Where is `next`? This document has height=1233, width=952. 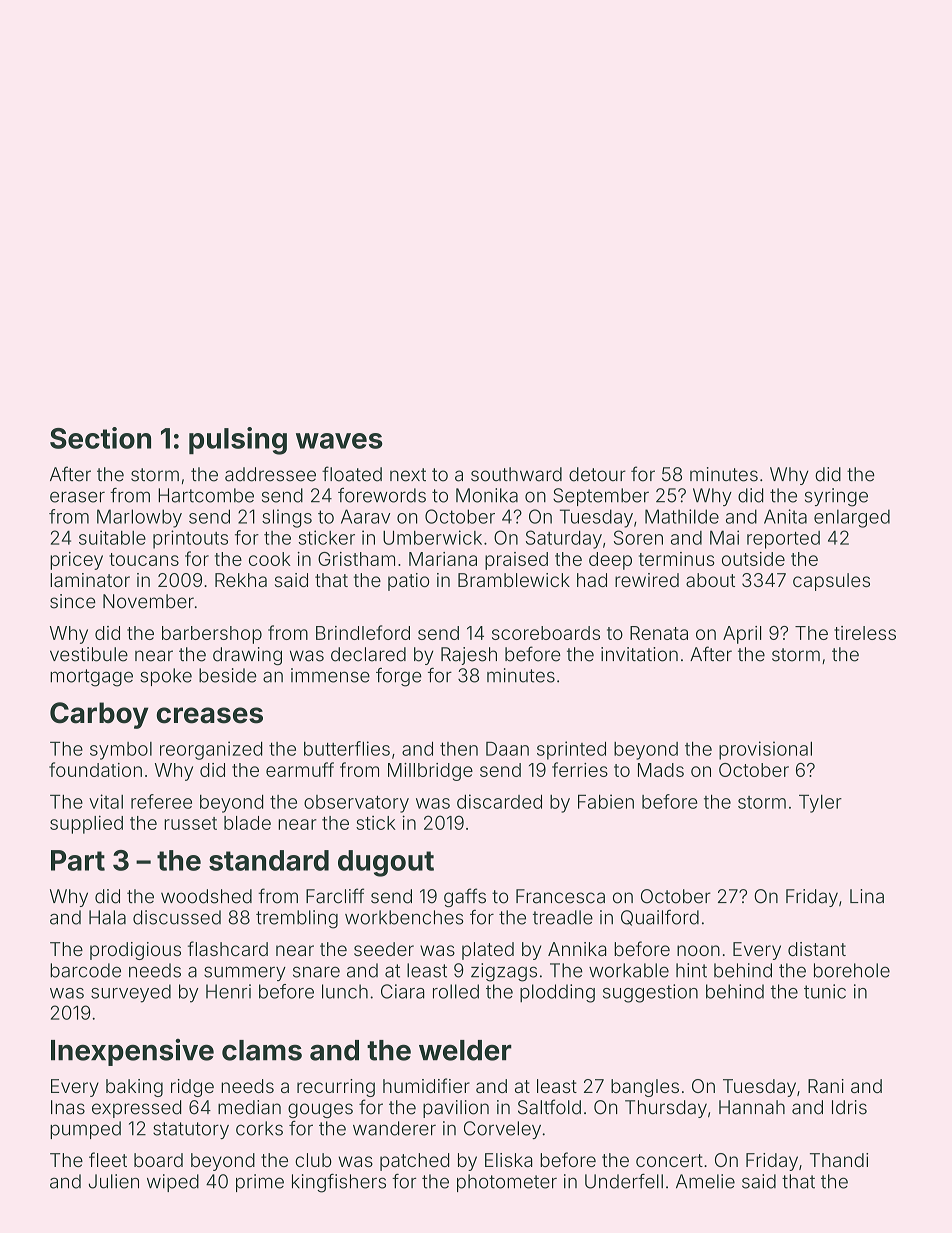
next is located at coordinates (408, 475).
